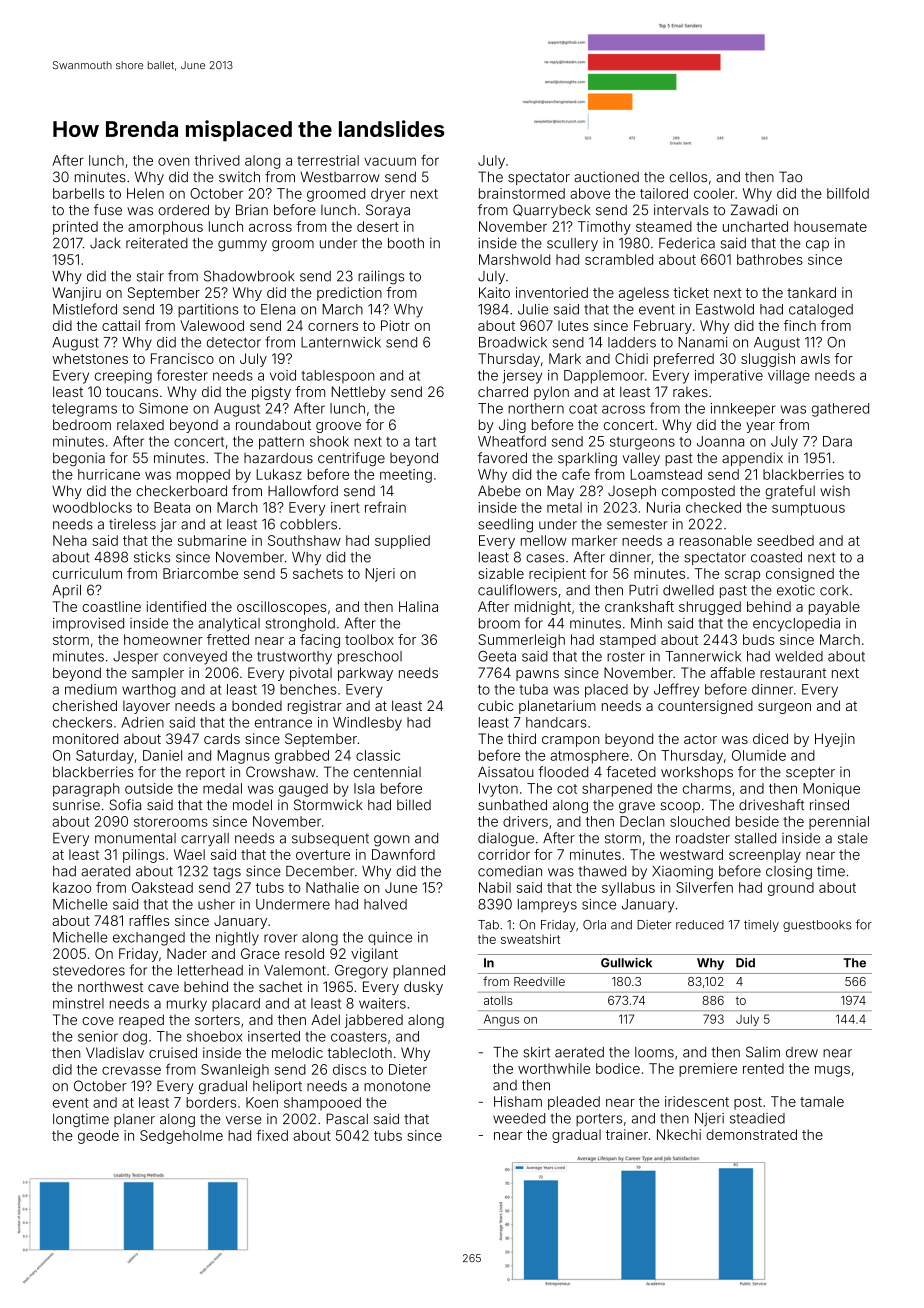 Image resolution: width=924 pixels, height=1308 pixels. What do you see at coordinates (365, 674) in the screenshot?
I see `parkway` at bounding box center [365, 674].
